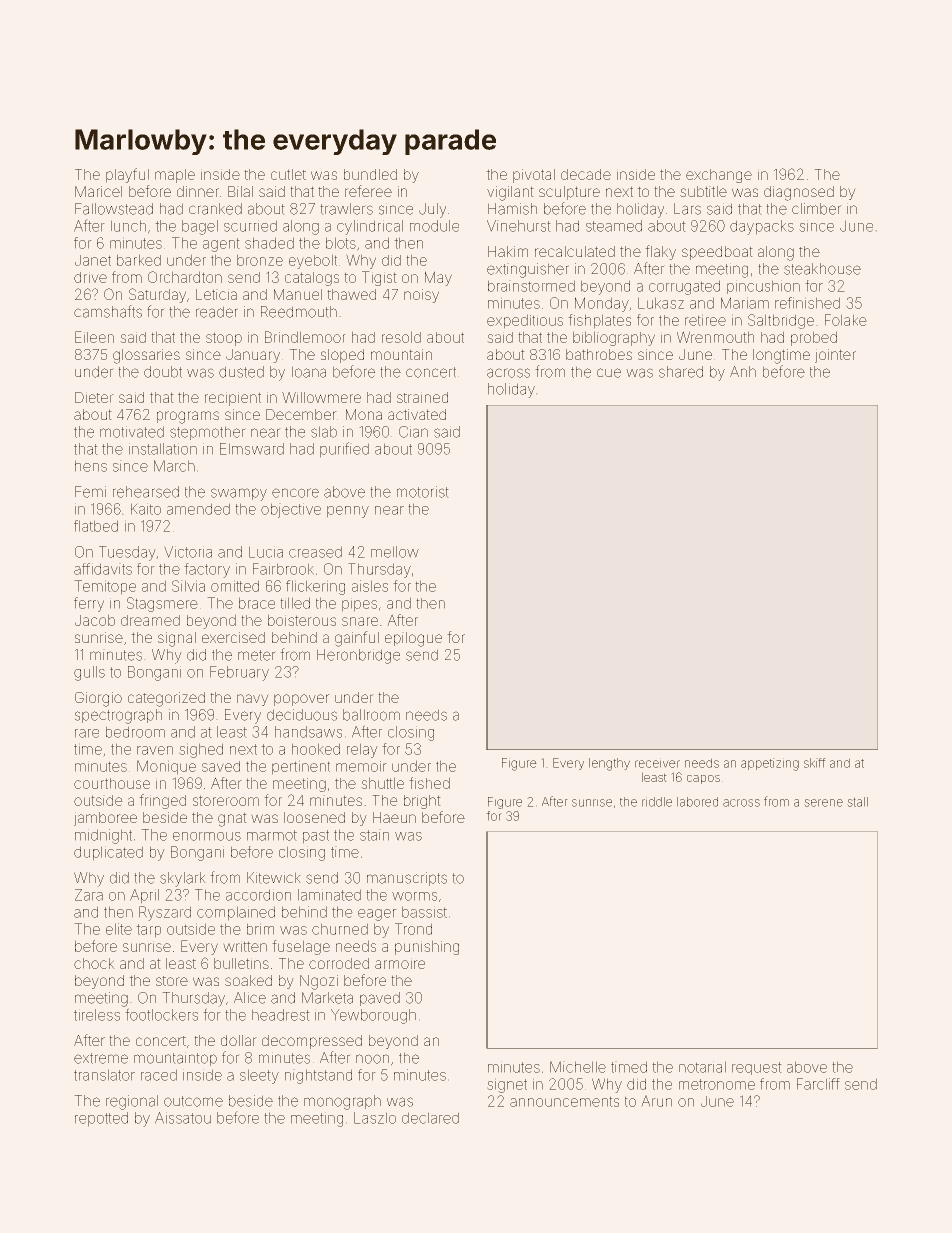  What do you see at coordinates (114, 209) in the screenshot?
I see `Fallowstead` at bounding box center [114, 209].
